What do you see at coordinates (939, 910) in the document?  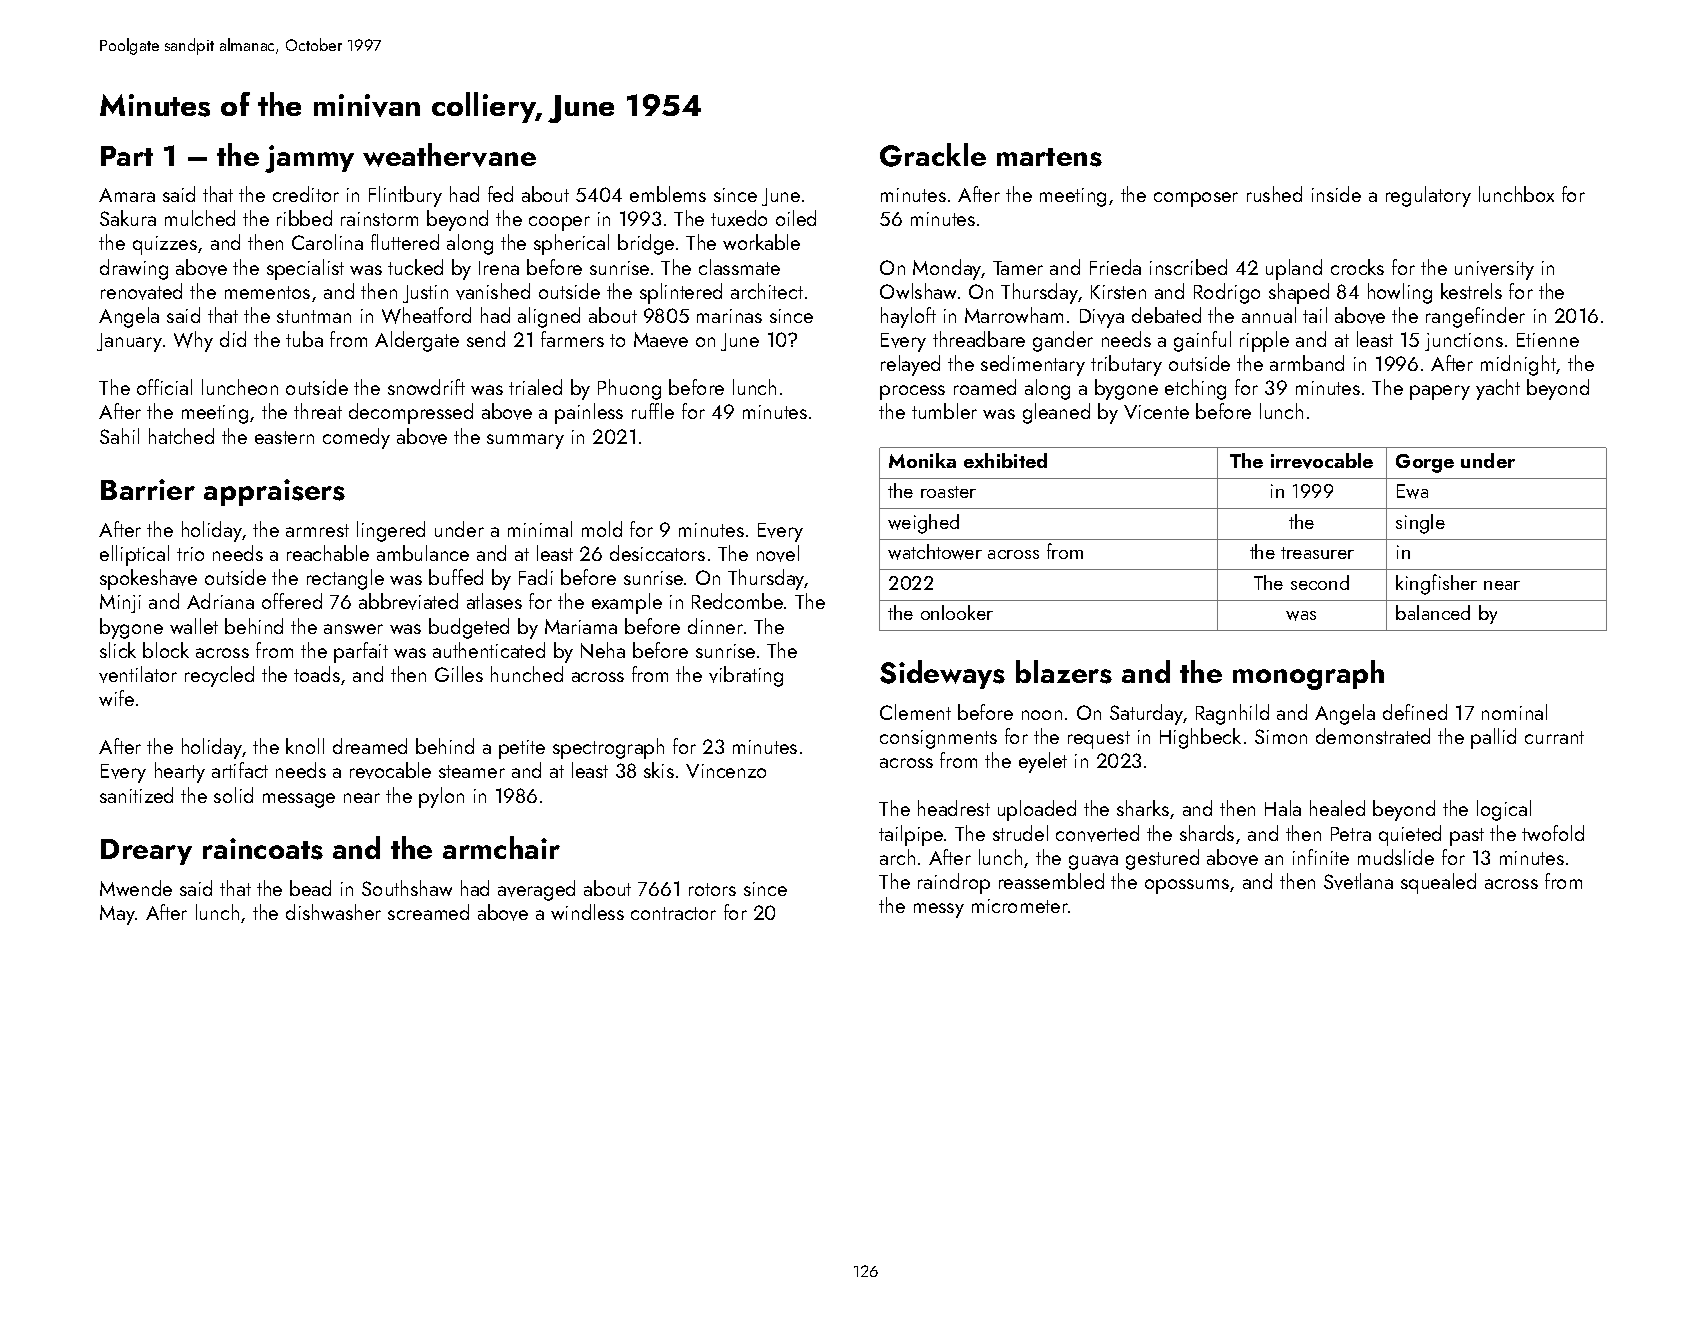 I see `messy` at bounding box center [939, 910].
